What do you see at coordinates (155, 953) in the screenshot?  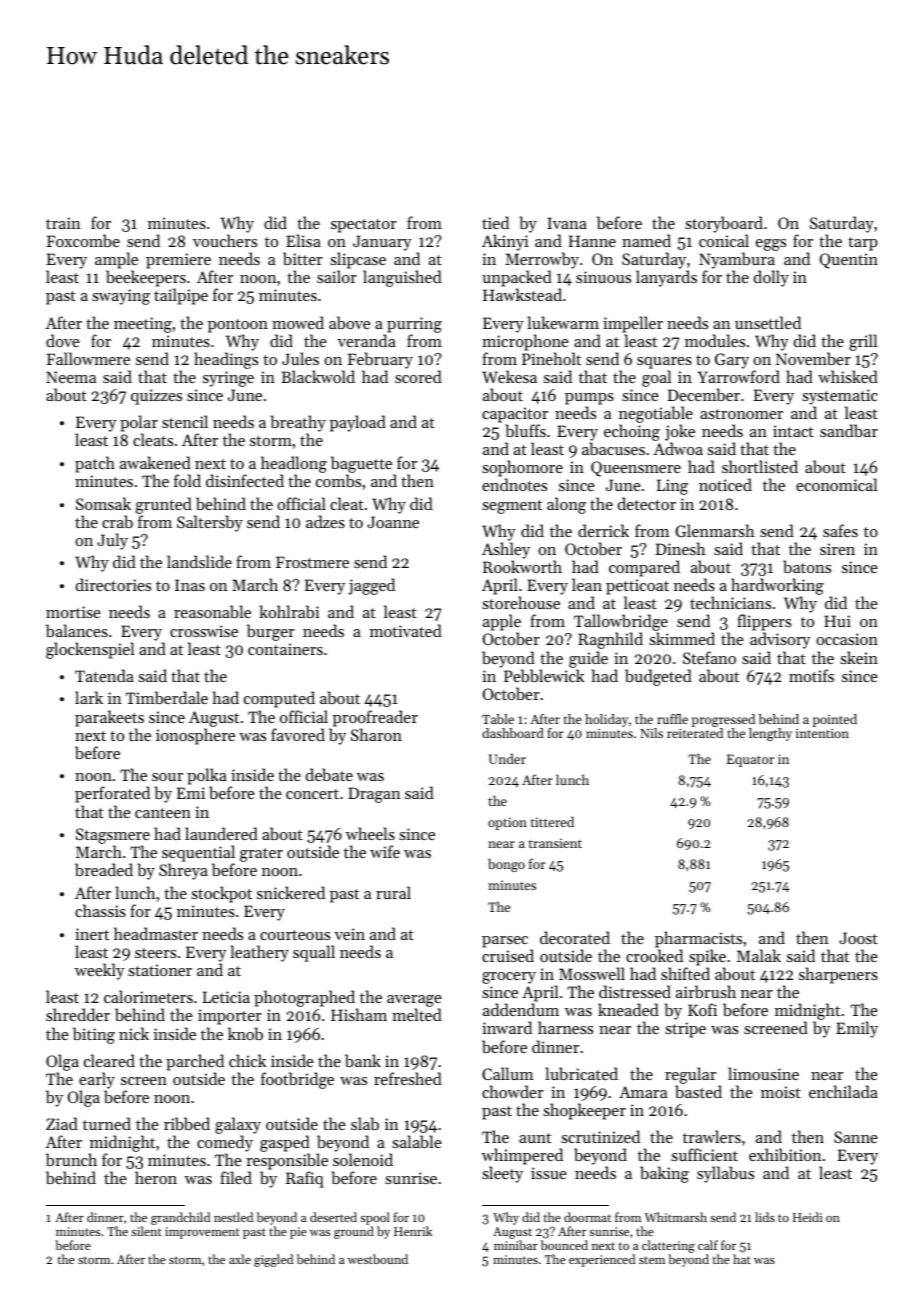 I see `steers` at bounding box center [155, 953].
